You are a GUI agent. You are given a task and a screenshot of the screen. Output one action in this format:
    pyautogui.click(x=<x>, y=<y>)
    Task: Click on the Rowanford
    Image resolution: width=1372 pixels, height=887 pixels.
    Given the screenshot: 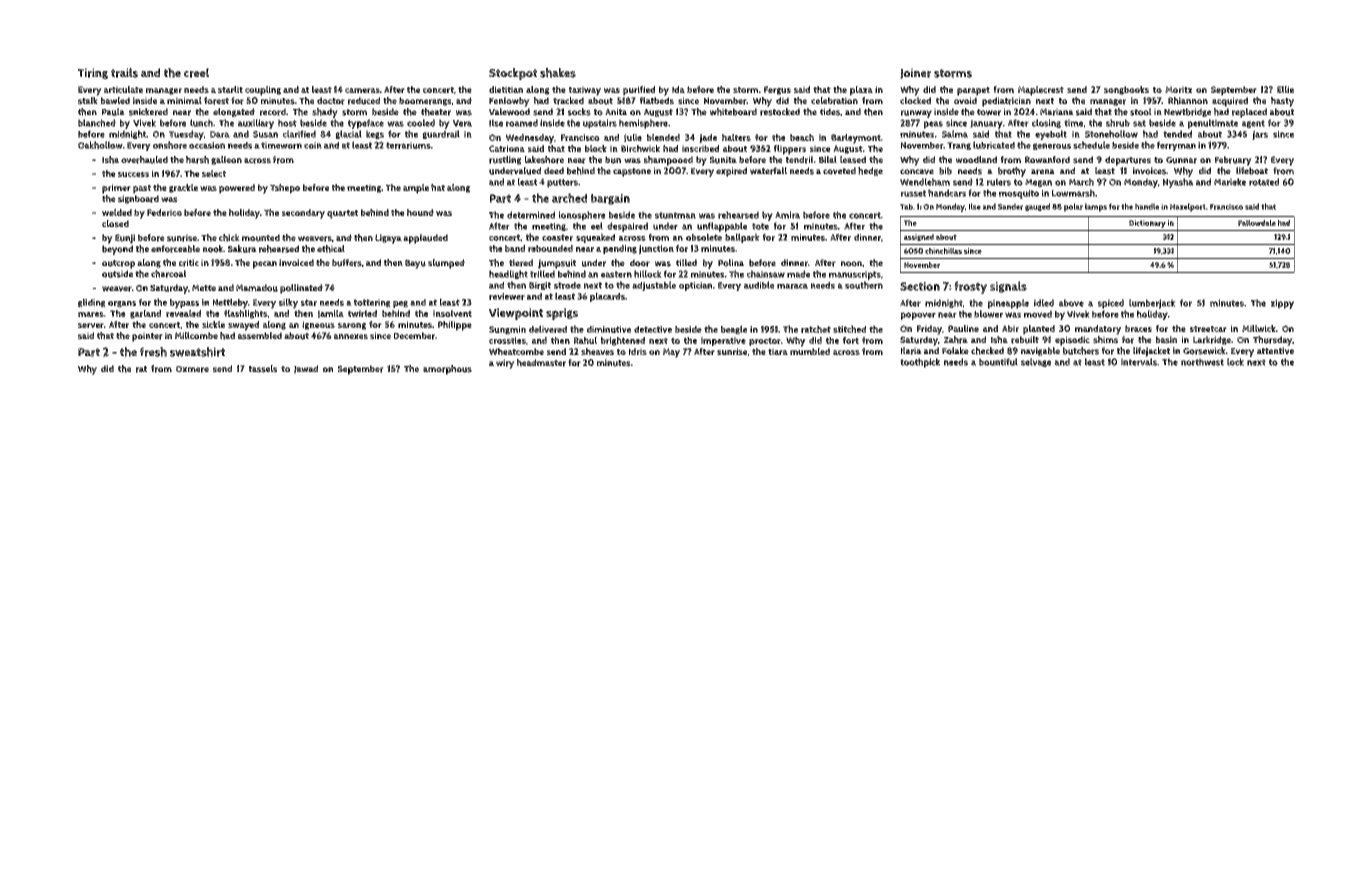 What is the action you would take?
    pyautogui.click(x=1047, y=160)
